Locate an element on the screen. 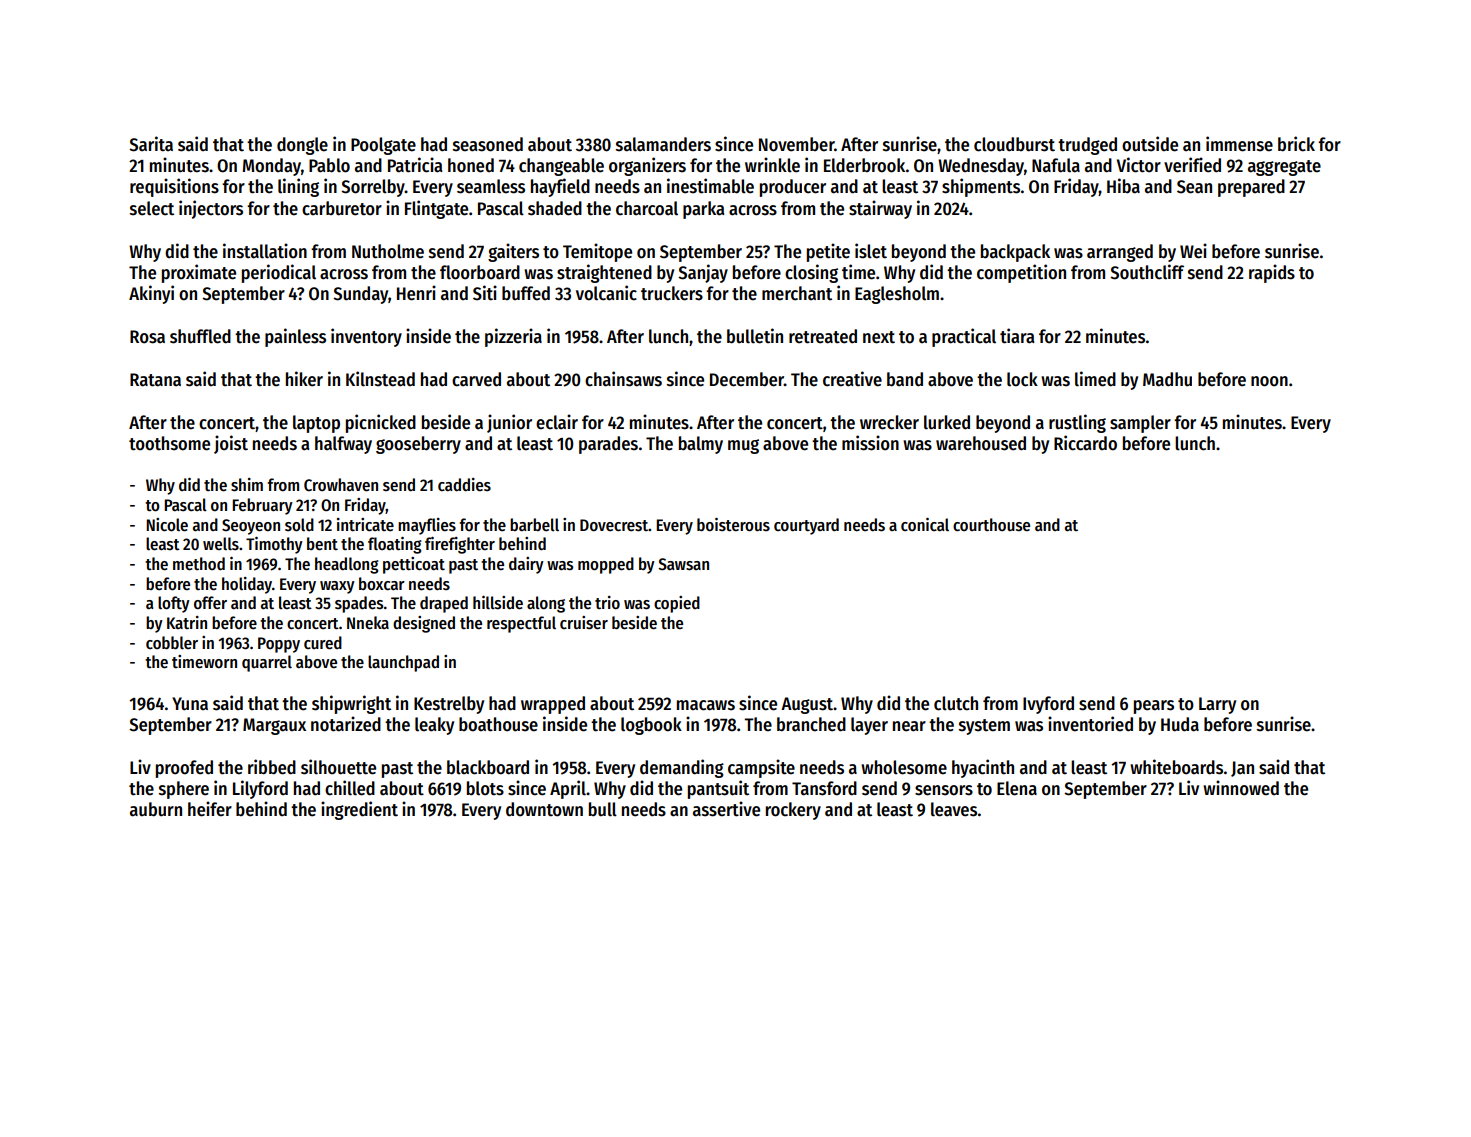  demanding is located at coordinates (682, 768).
